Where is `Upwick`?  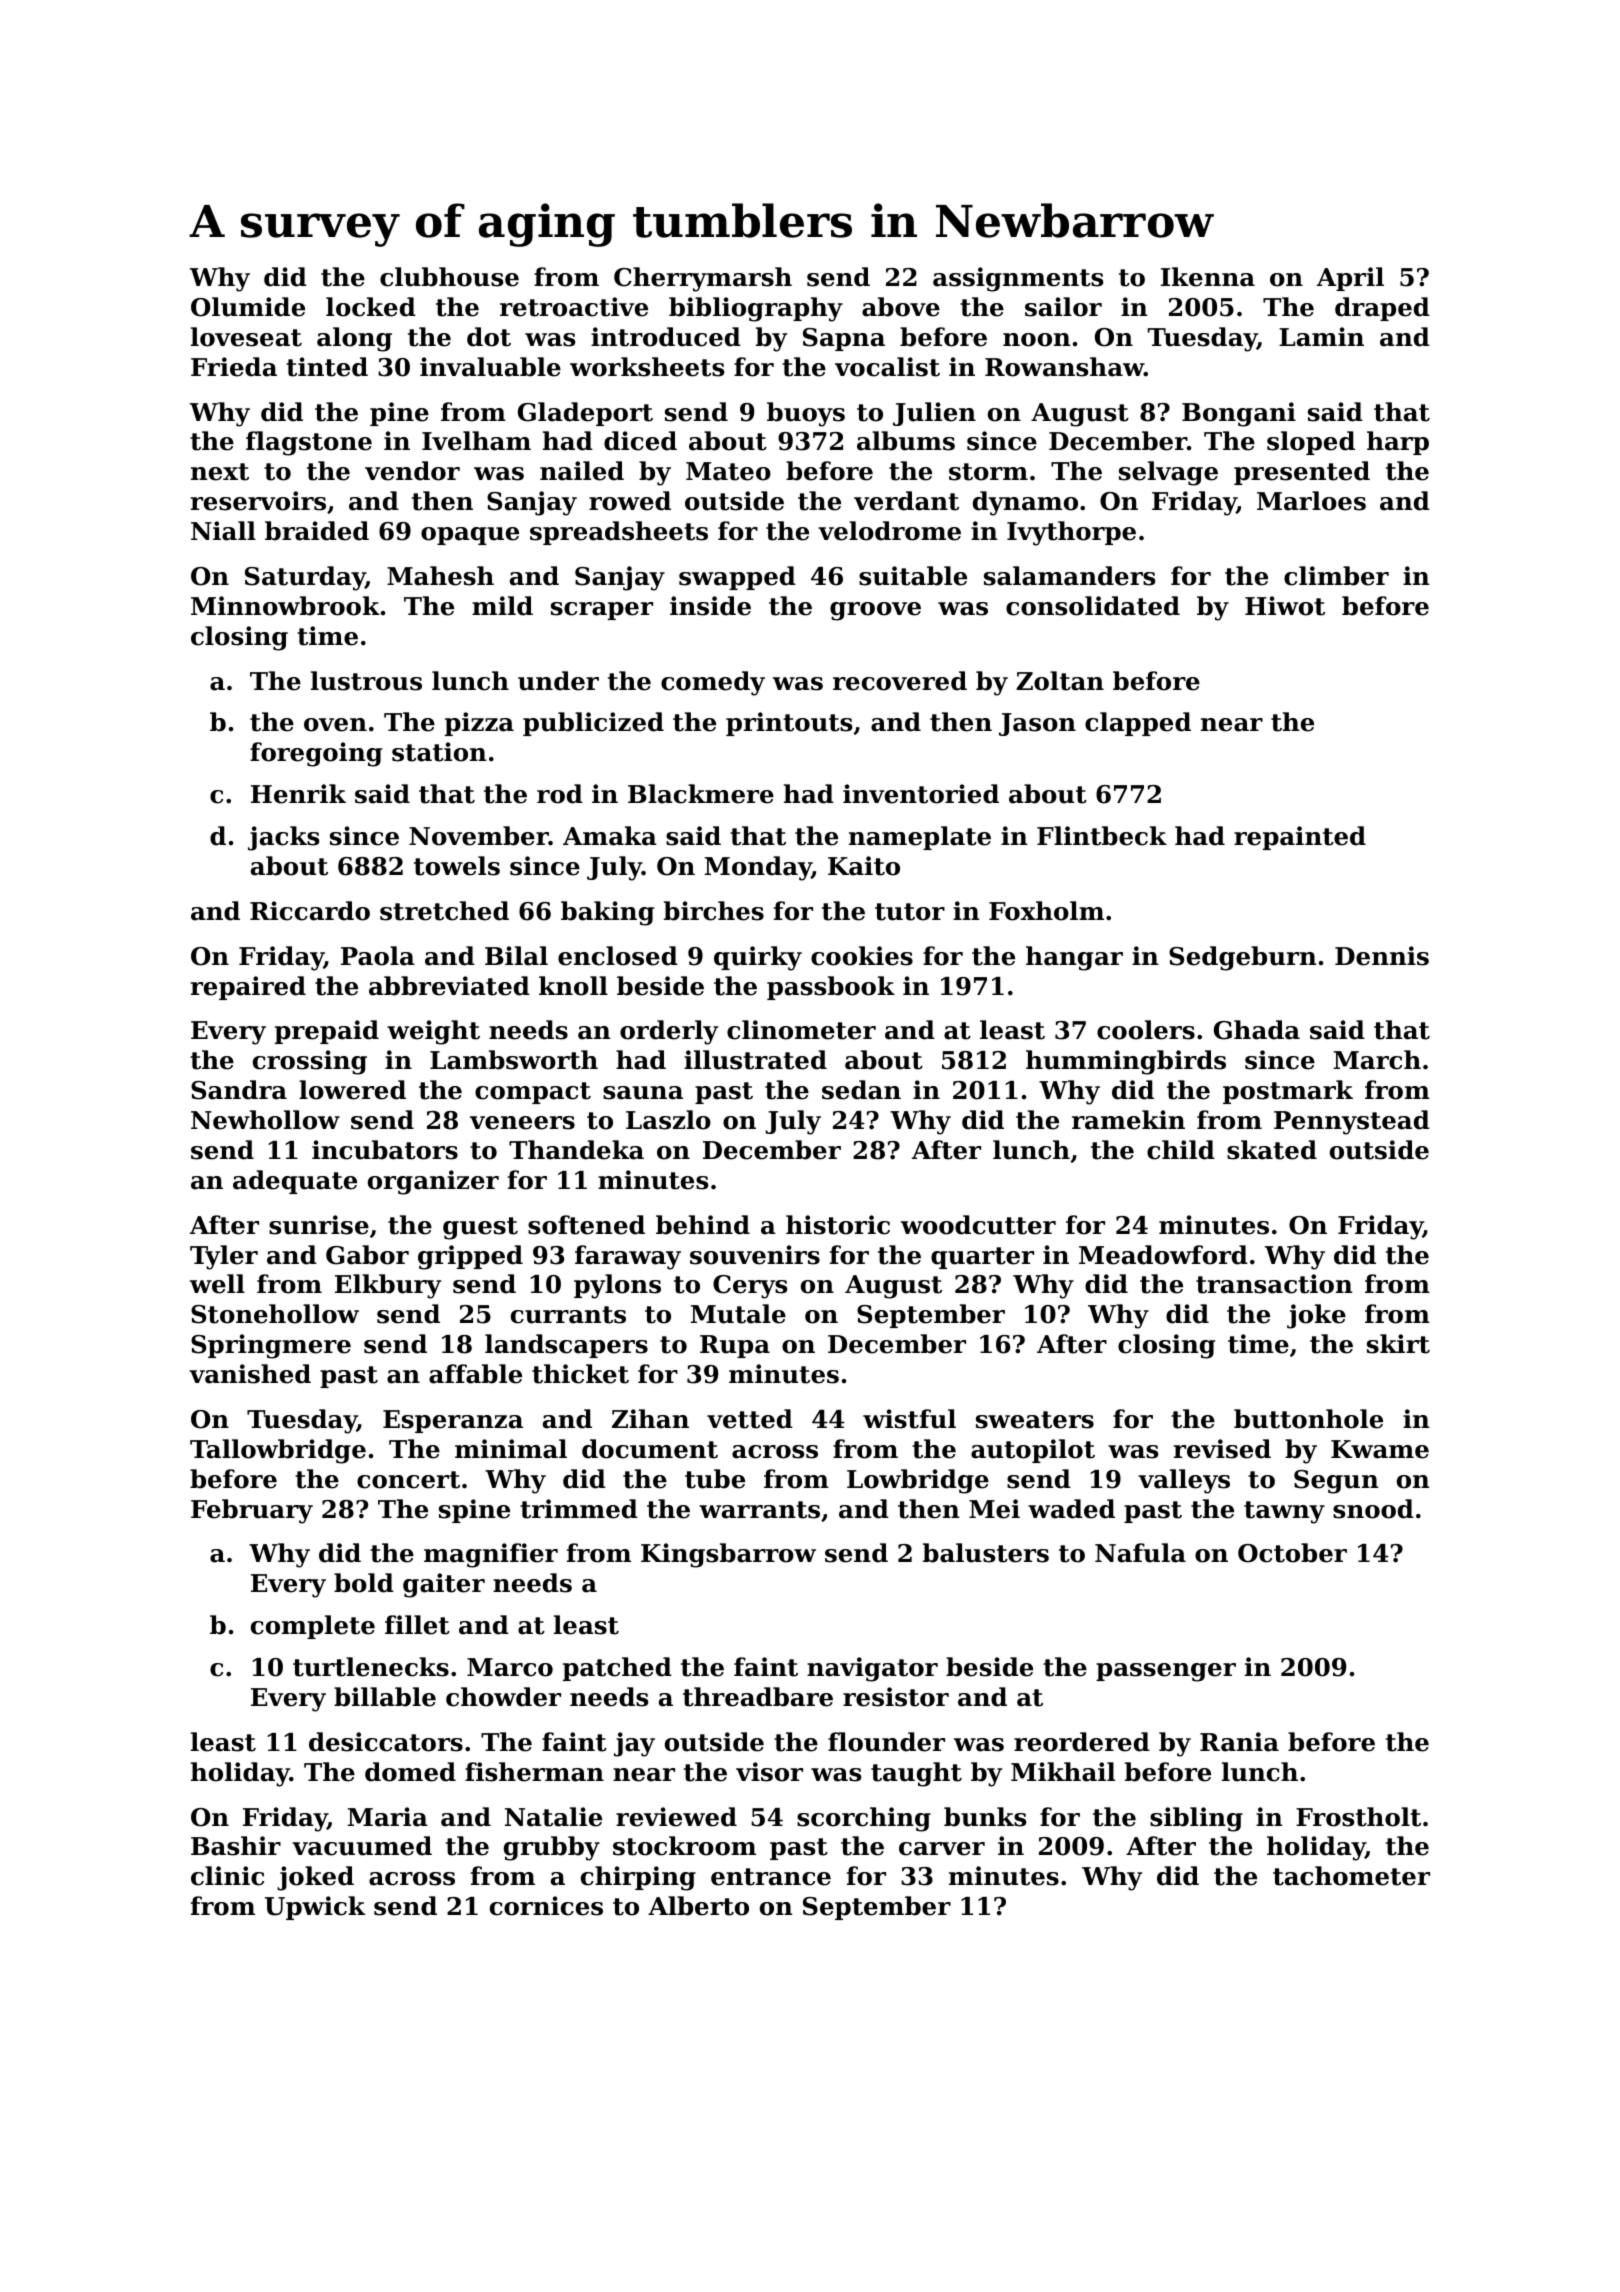 Upwick is located at coordinates (315, 1908).
